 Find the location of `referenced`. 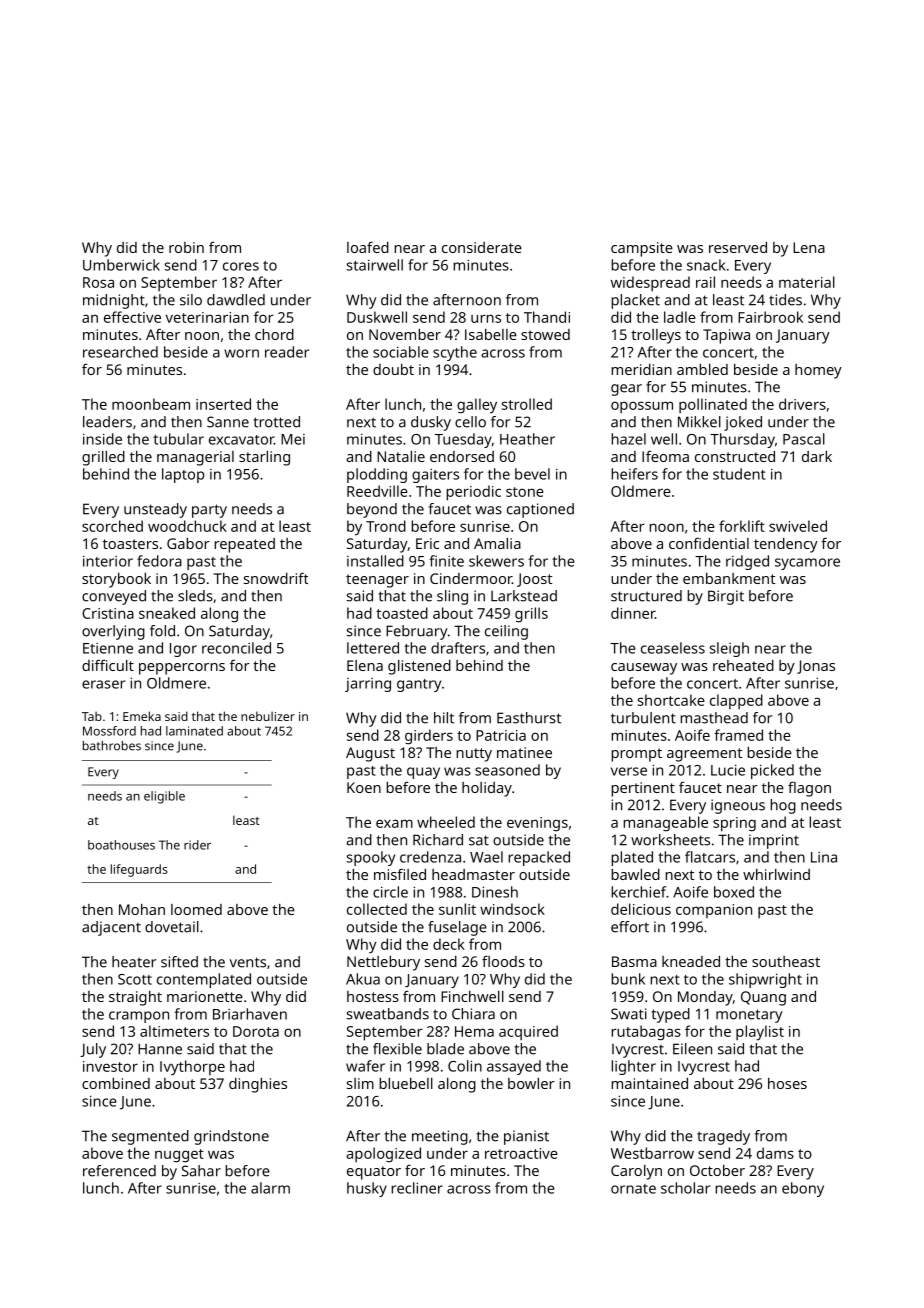

referenced is located at coordinates (119, 1171).
